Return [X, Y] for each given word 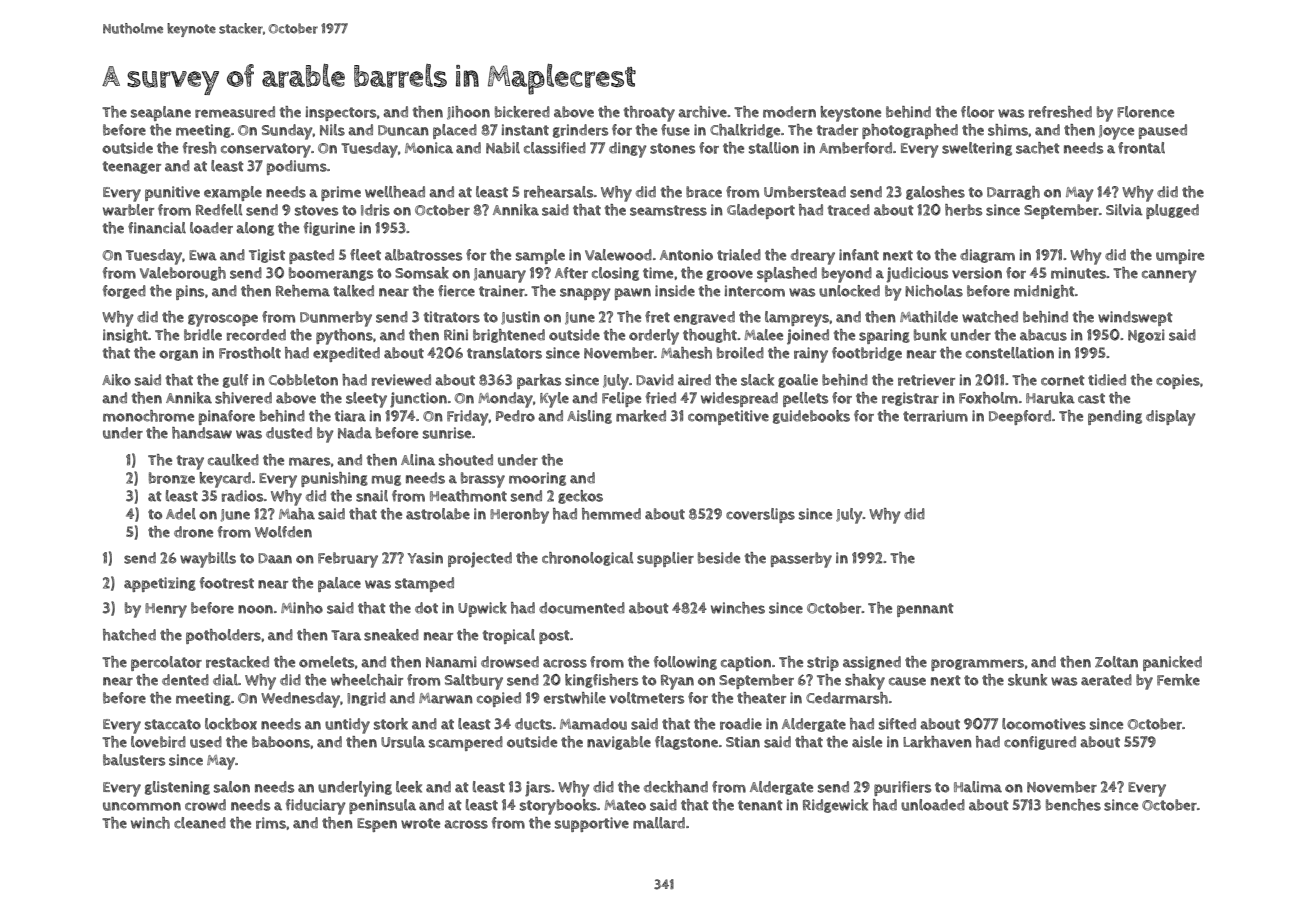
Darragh [1013, 193]
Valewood [618, 255]
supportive [592, 824]
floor [977, 112]
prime [341, 193]
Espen [377, 825]
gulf [235, 381]
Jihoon [468, 113]
